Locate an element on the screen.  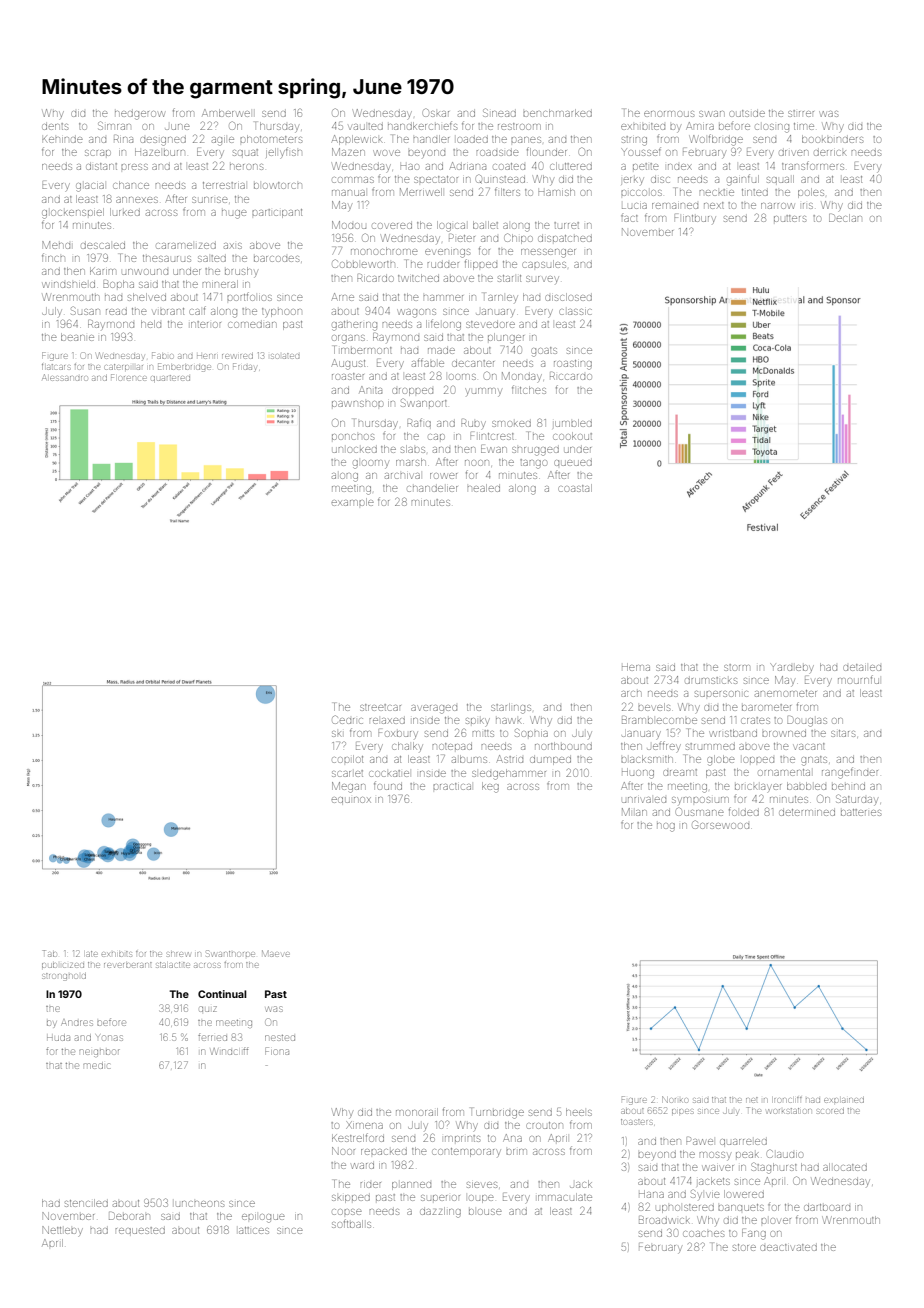
hog is located at coordinates (666, 827).
